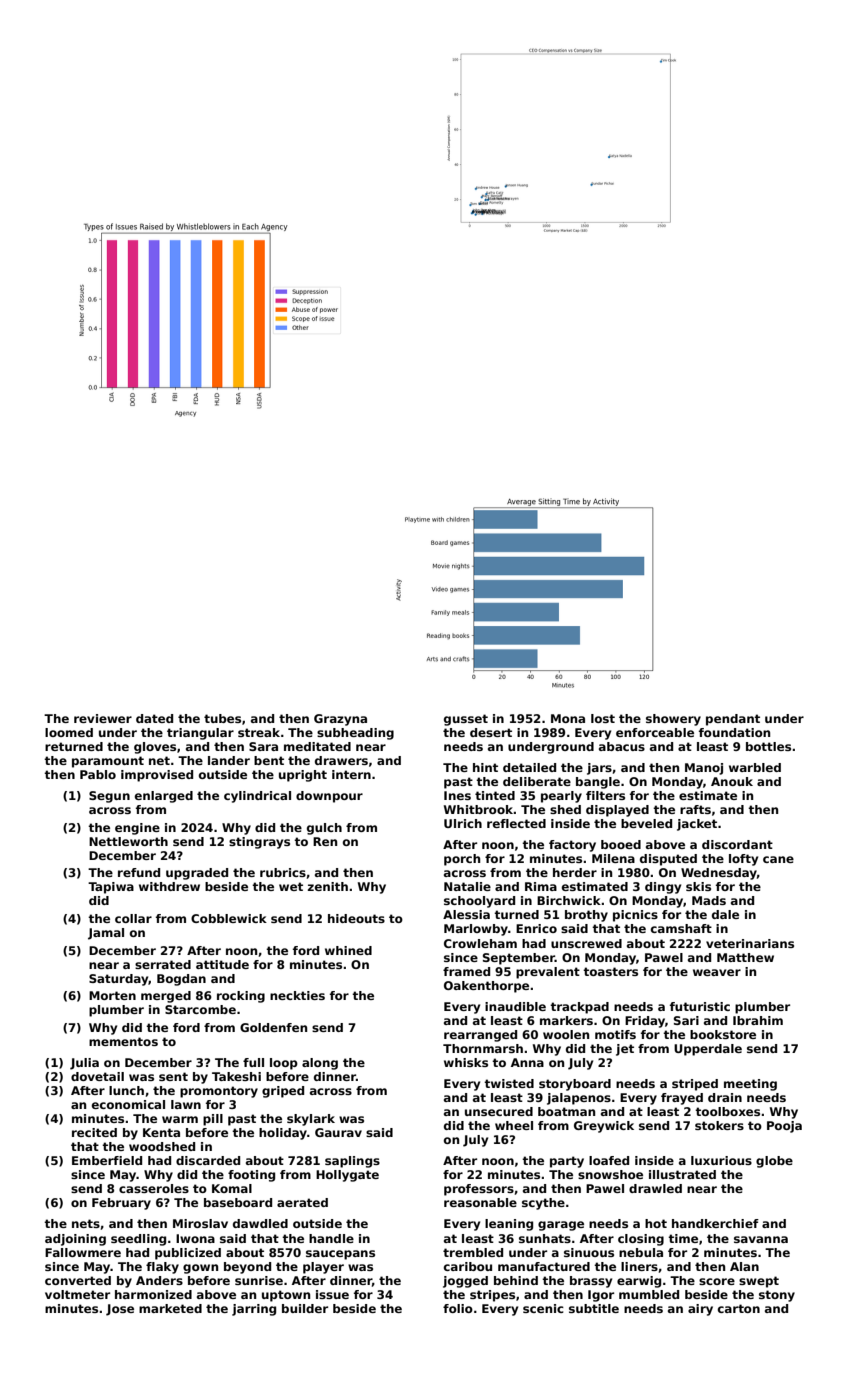 The width and height of the screenshot is (849, 1400). Describe the element at coordinates (715, 1223) in the screenshot. I see `handkerchief` at that location.
